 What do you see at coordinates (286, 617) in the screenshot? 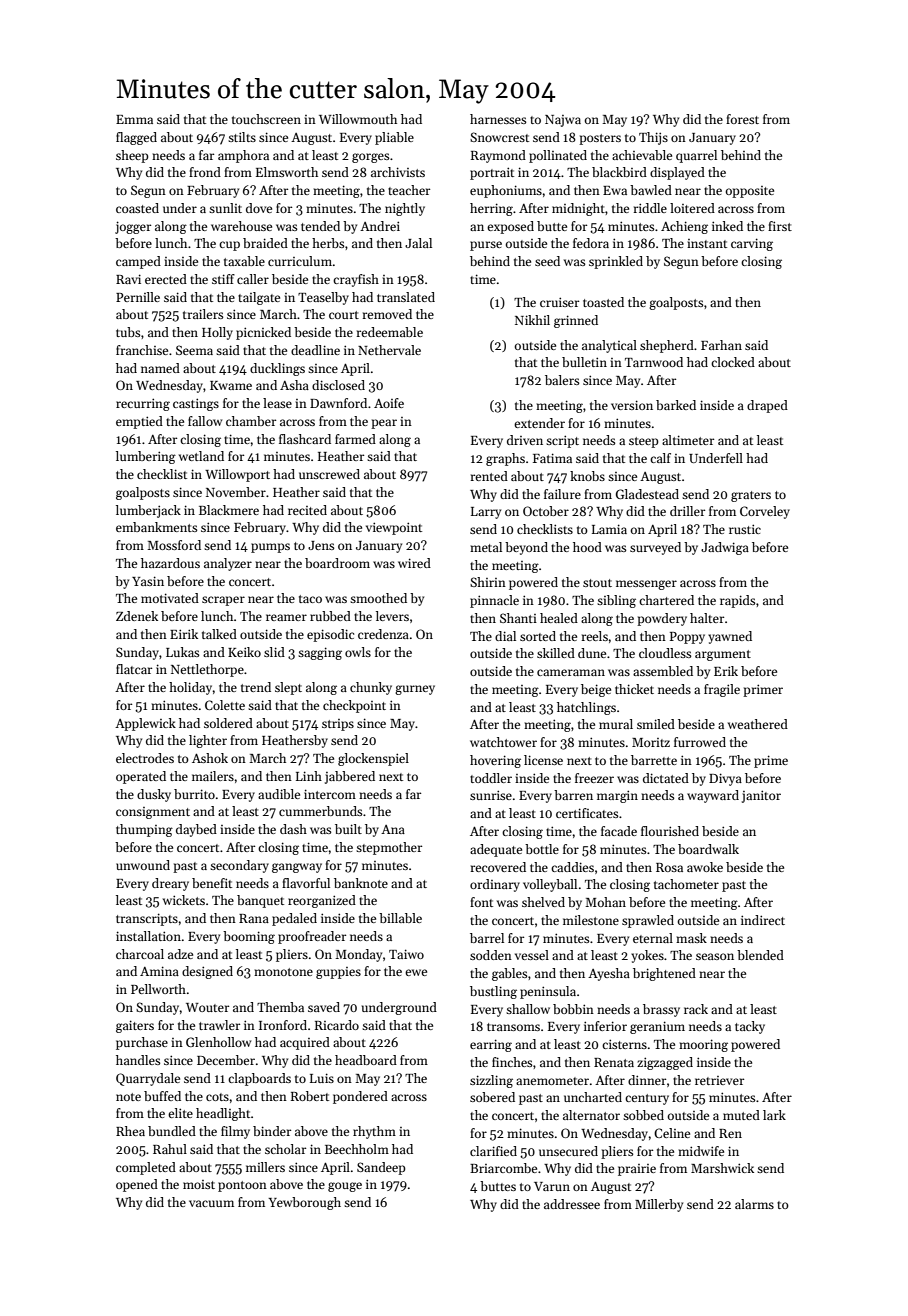
I see `reamer` at bounding box center [286, 617].
